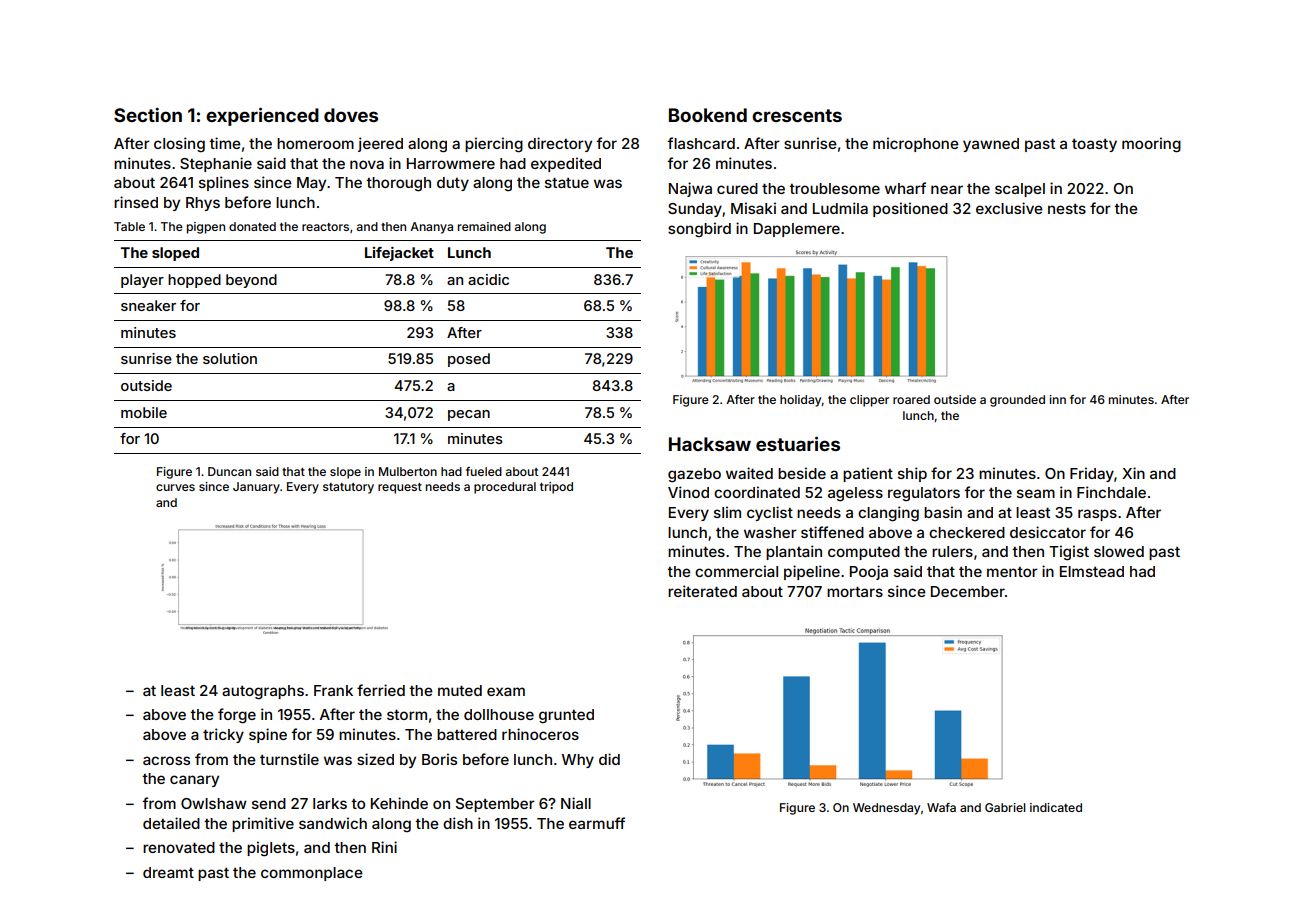  What do you see at coordinates (699, 230) in the screenshot?
I see `songbird` at bounding box center [699, 230].
